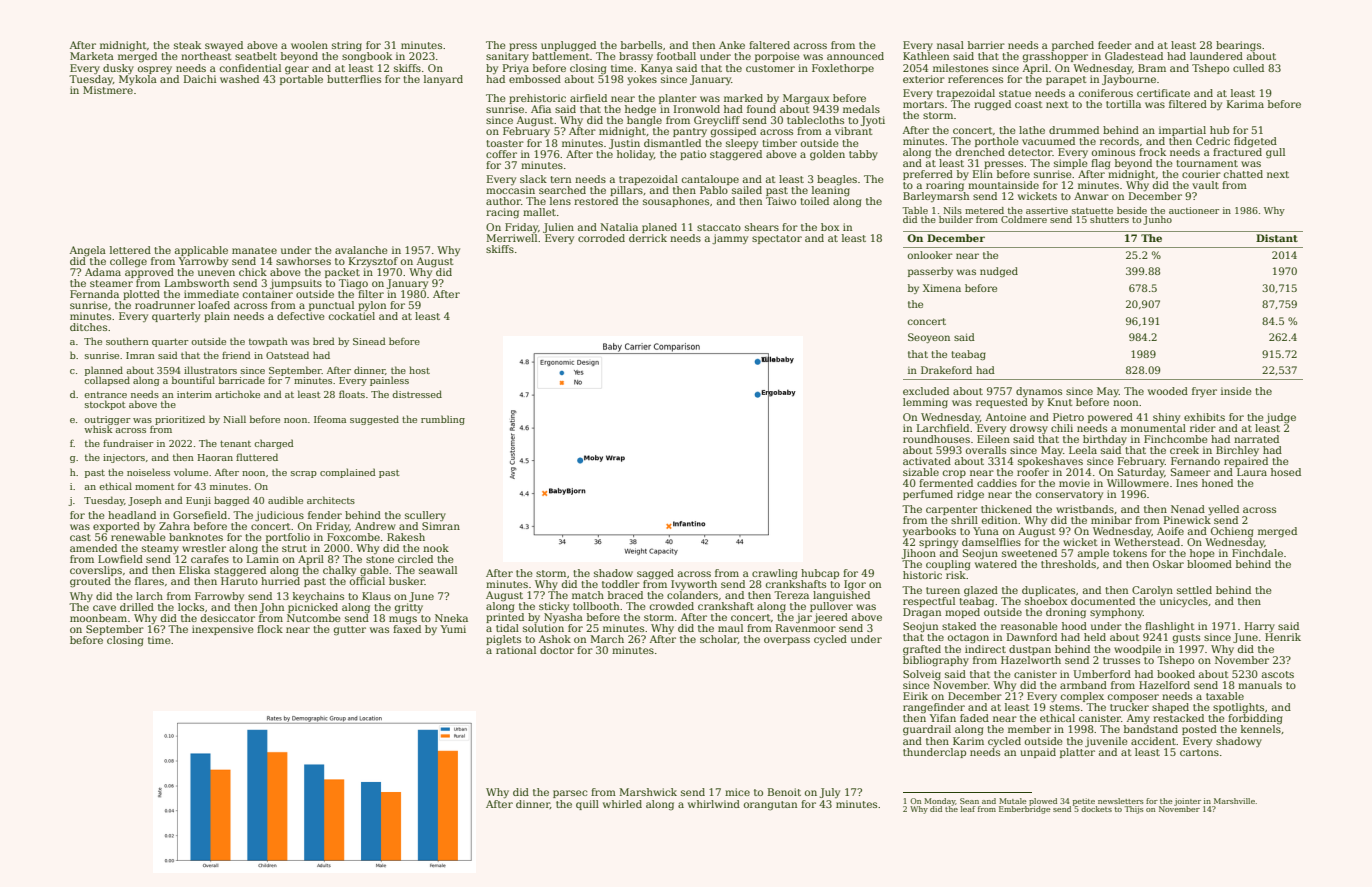 This screenshot has width=1372, height=887. I want to click on stems, so click(1065, 707).
